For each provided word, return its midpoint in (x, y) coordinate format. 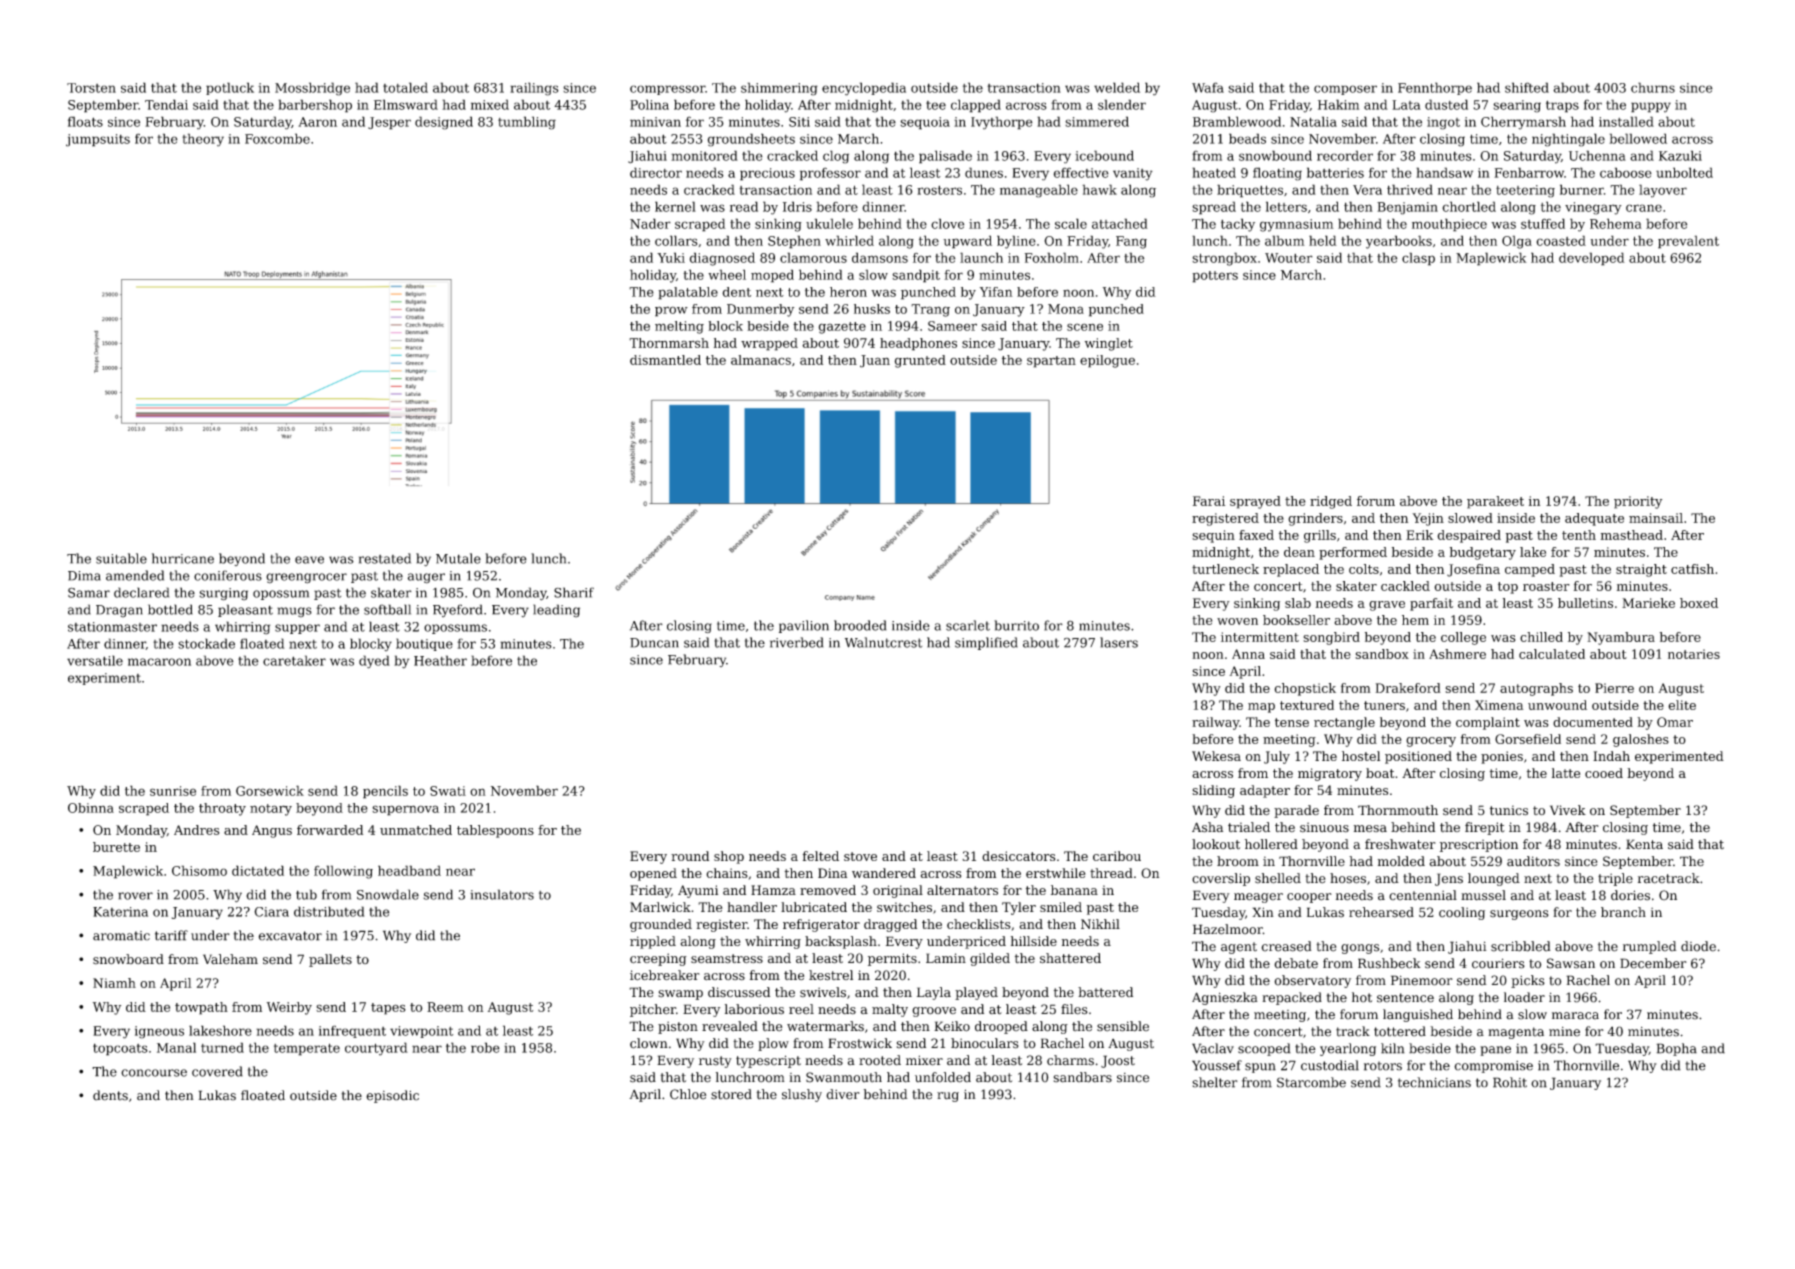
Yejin (1428, 519)
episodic (392, 1096)
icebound (1104, 155)
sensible (1123, 1026)
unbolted (1684, 172)
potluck (230, 88)
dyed (374, 662)
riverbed (796, 642)
